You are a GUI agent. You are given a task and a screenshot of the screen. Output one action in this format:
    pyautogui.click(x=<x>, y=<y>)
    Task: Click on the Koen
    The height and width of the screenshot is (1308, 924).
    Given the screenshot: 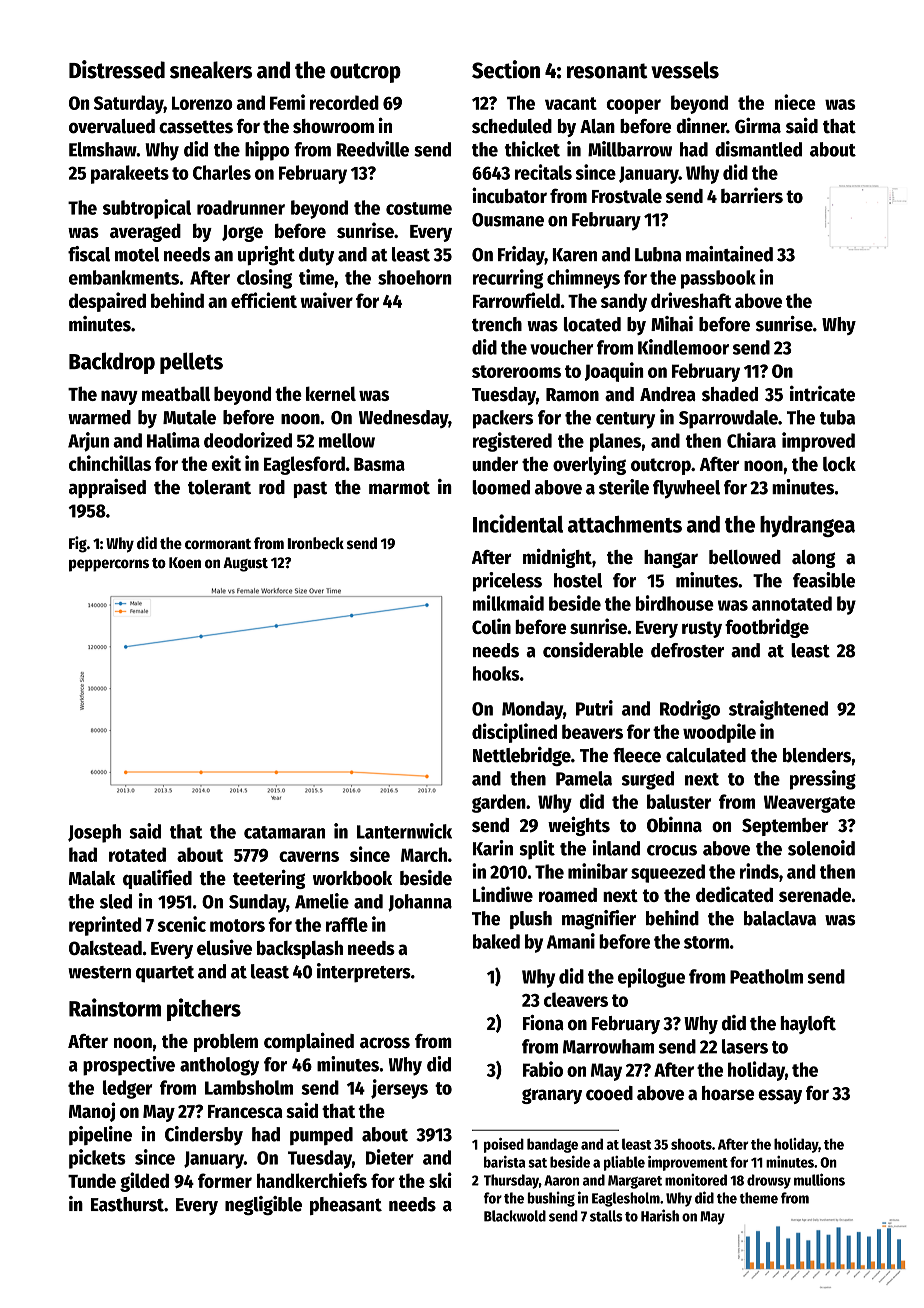 What is the action you would take?
    pyautogui.click(x=185, y=563)
